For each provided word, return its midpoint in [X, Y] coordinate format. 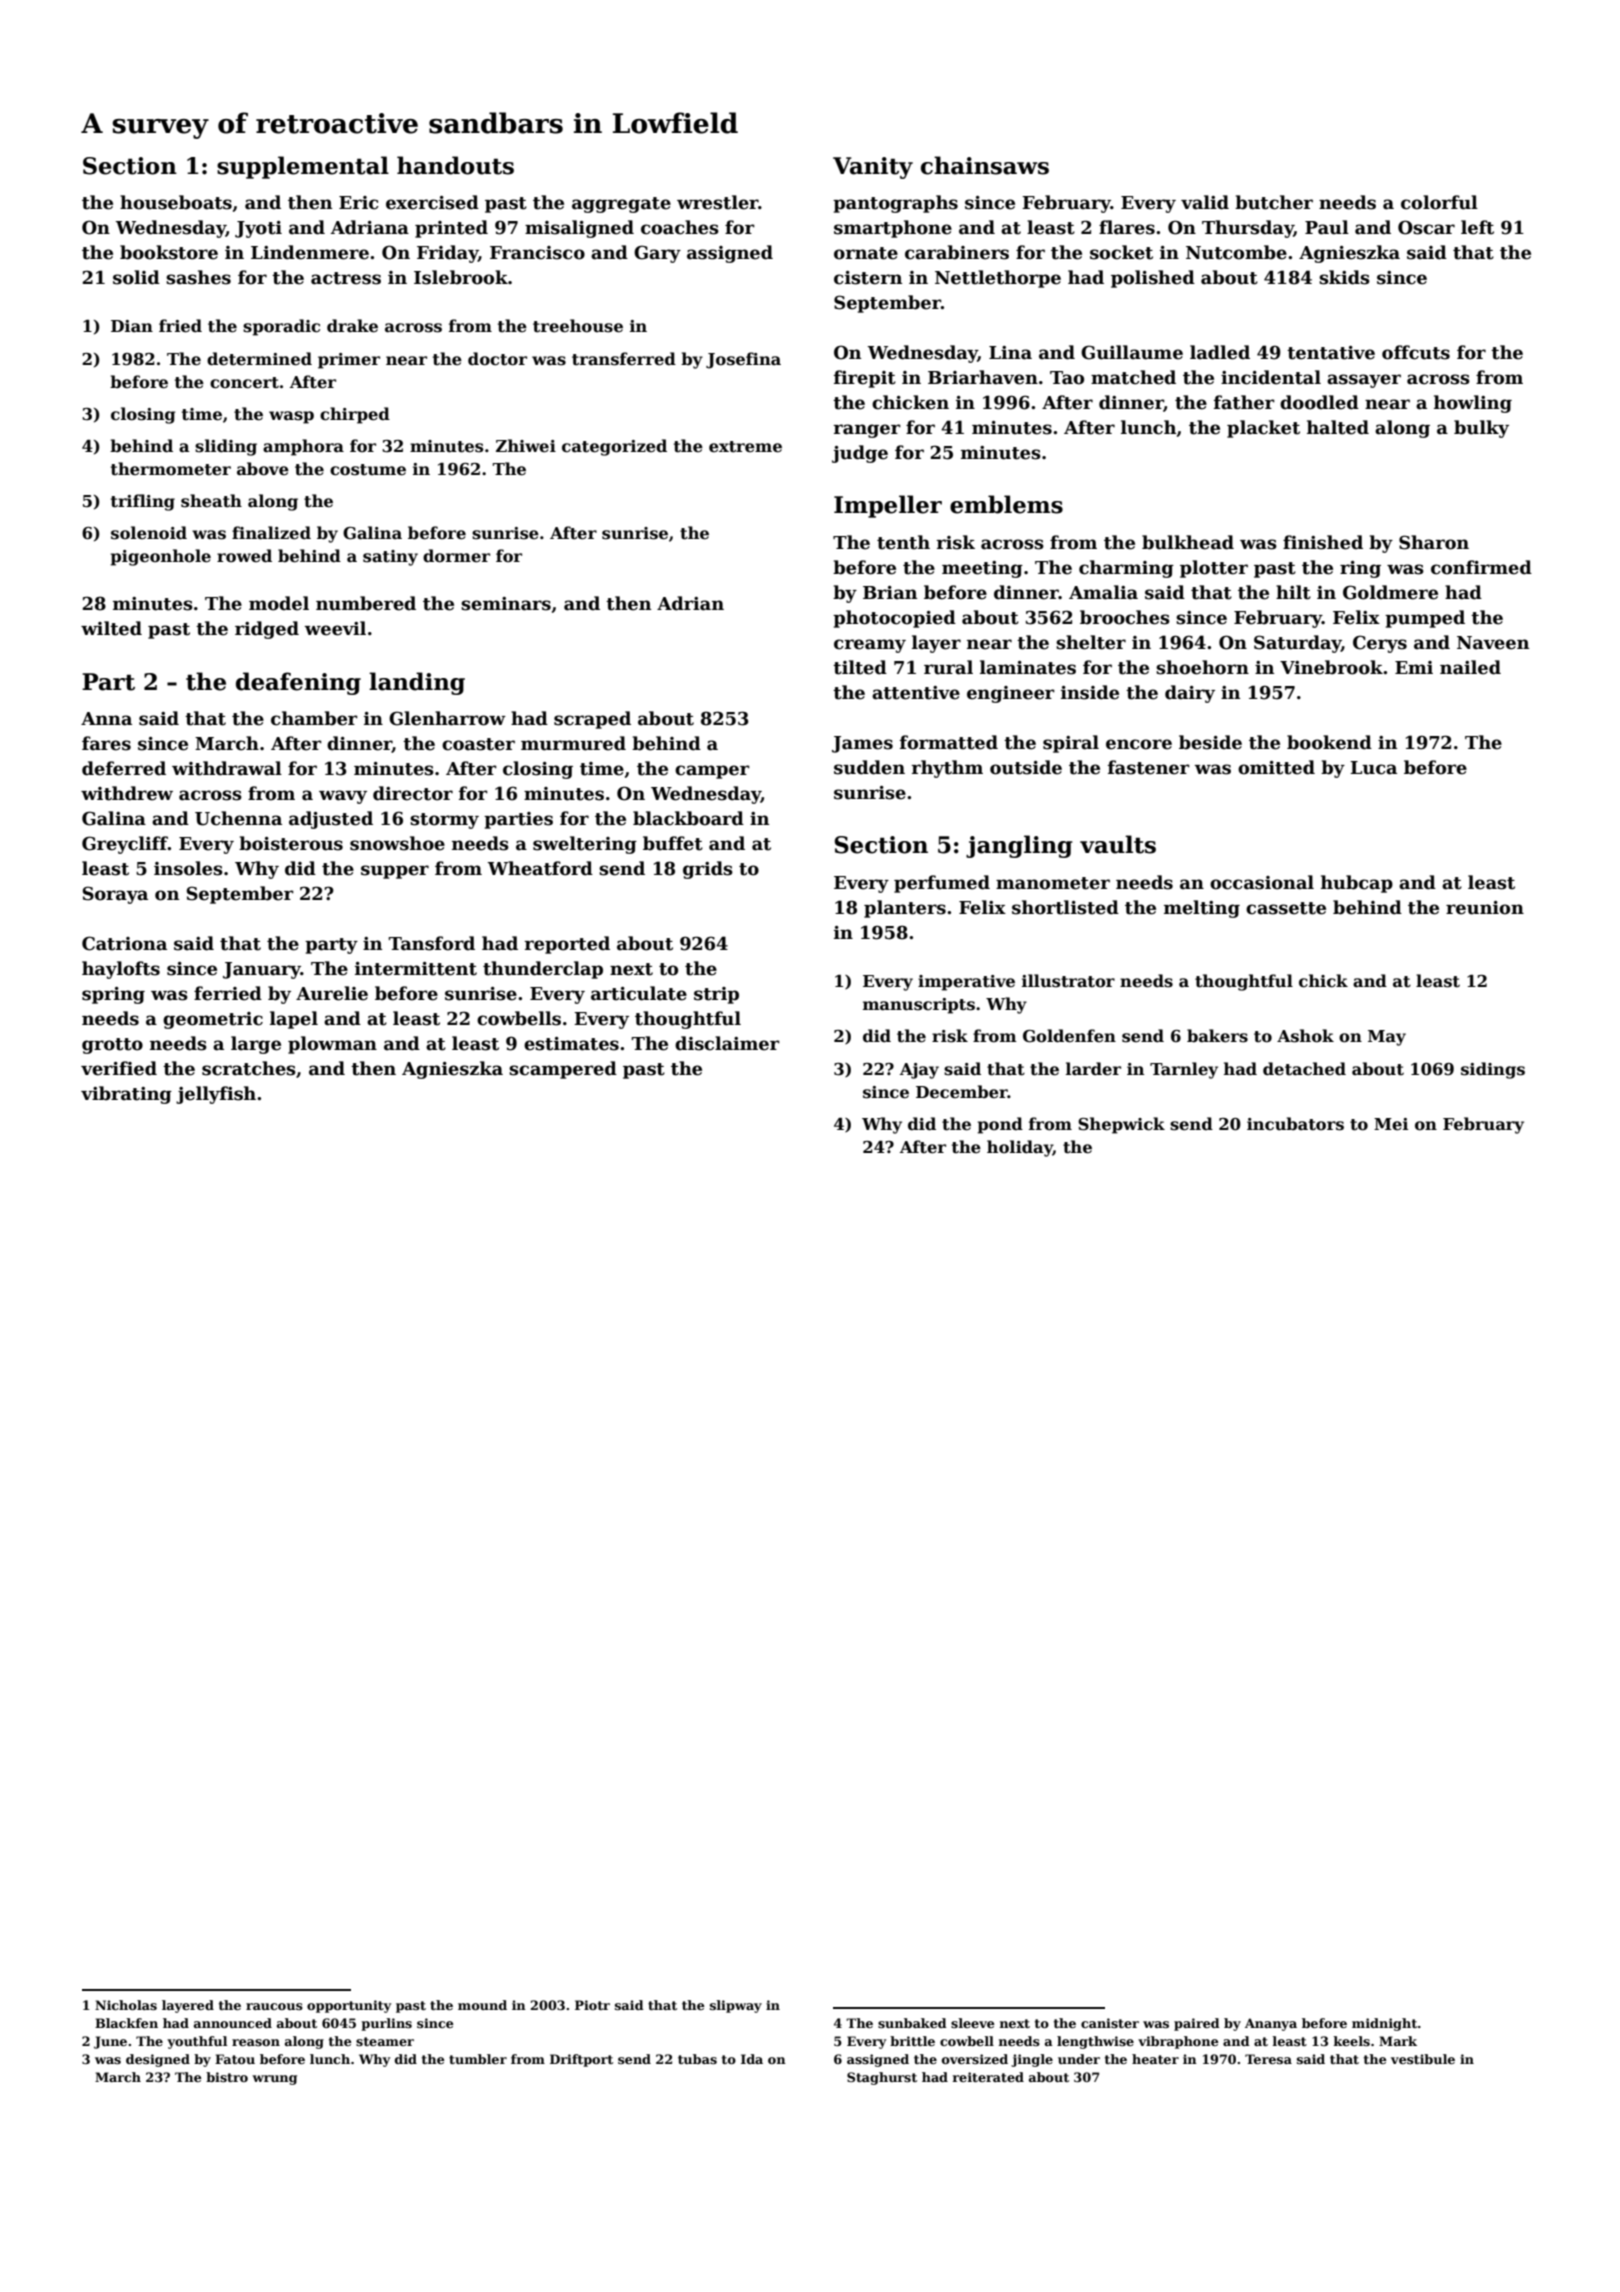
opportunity [349, 2006]
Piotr [592, 2005]
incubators [1295, 1124]
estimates [571, 1044]
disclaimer [727, 1043]
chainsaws [985, 165]
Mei [1391, 1124]
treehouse [578, 326]
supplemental [303, 167]
